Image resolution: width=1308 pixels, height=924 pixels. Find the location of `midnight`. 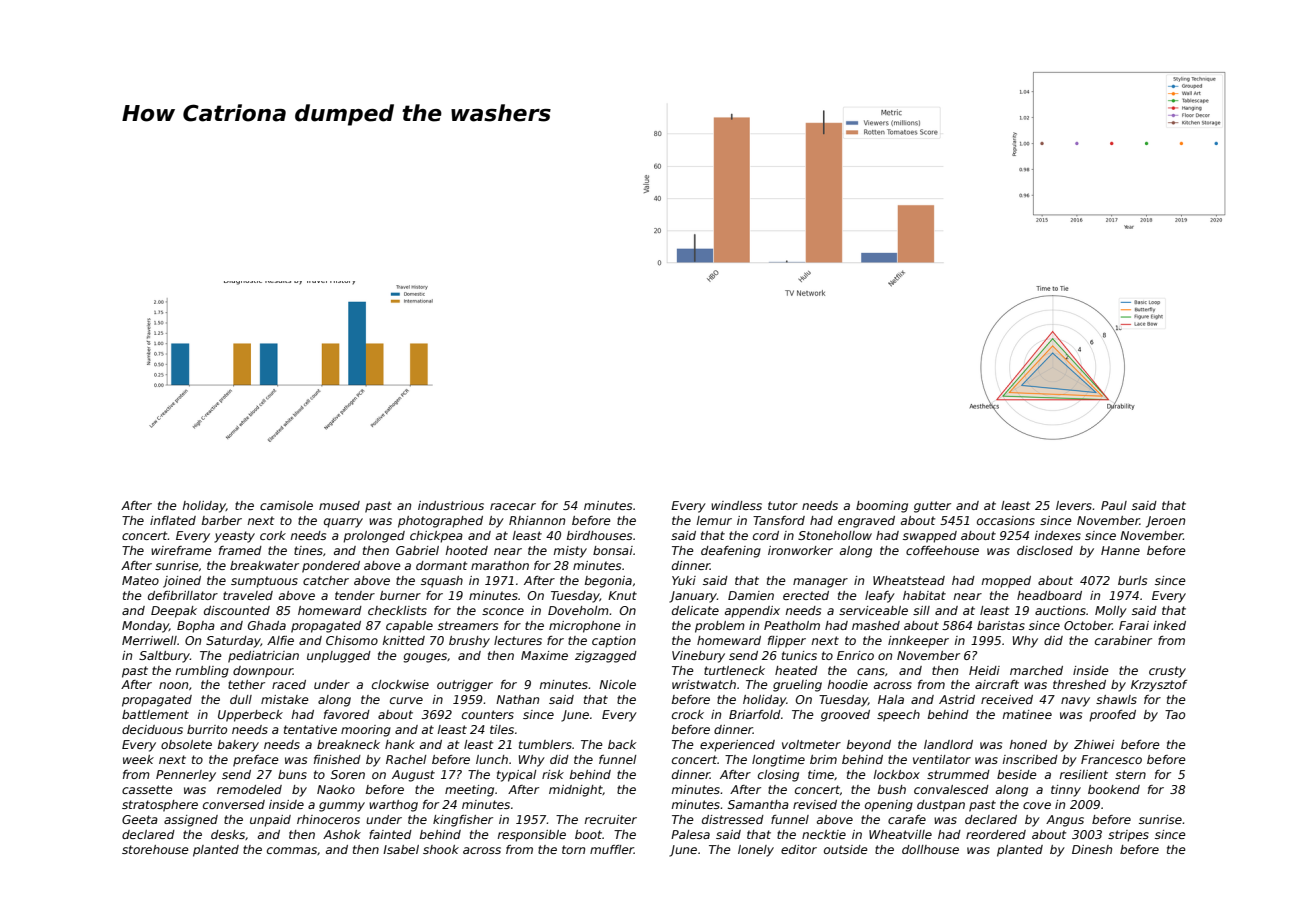

midnight is located at coordinates (576, 791).
